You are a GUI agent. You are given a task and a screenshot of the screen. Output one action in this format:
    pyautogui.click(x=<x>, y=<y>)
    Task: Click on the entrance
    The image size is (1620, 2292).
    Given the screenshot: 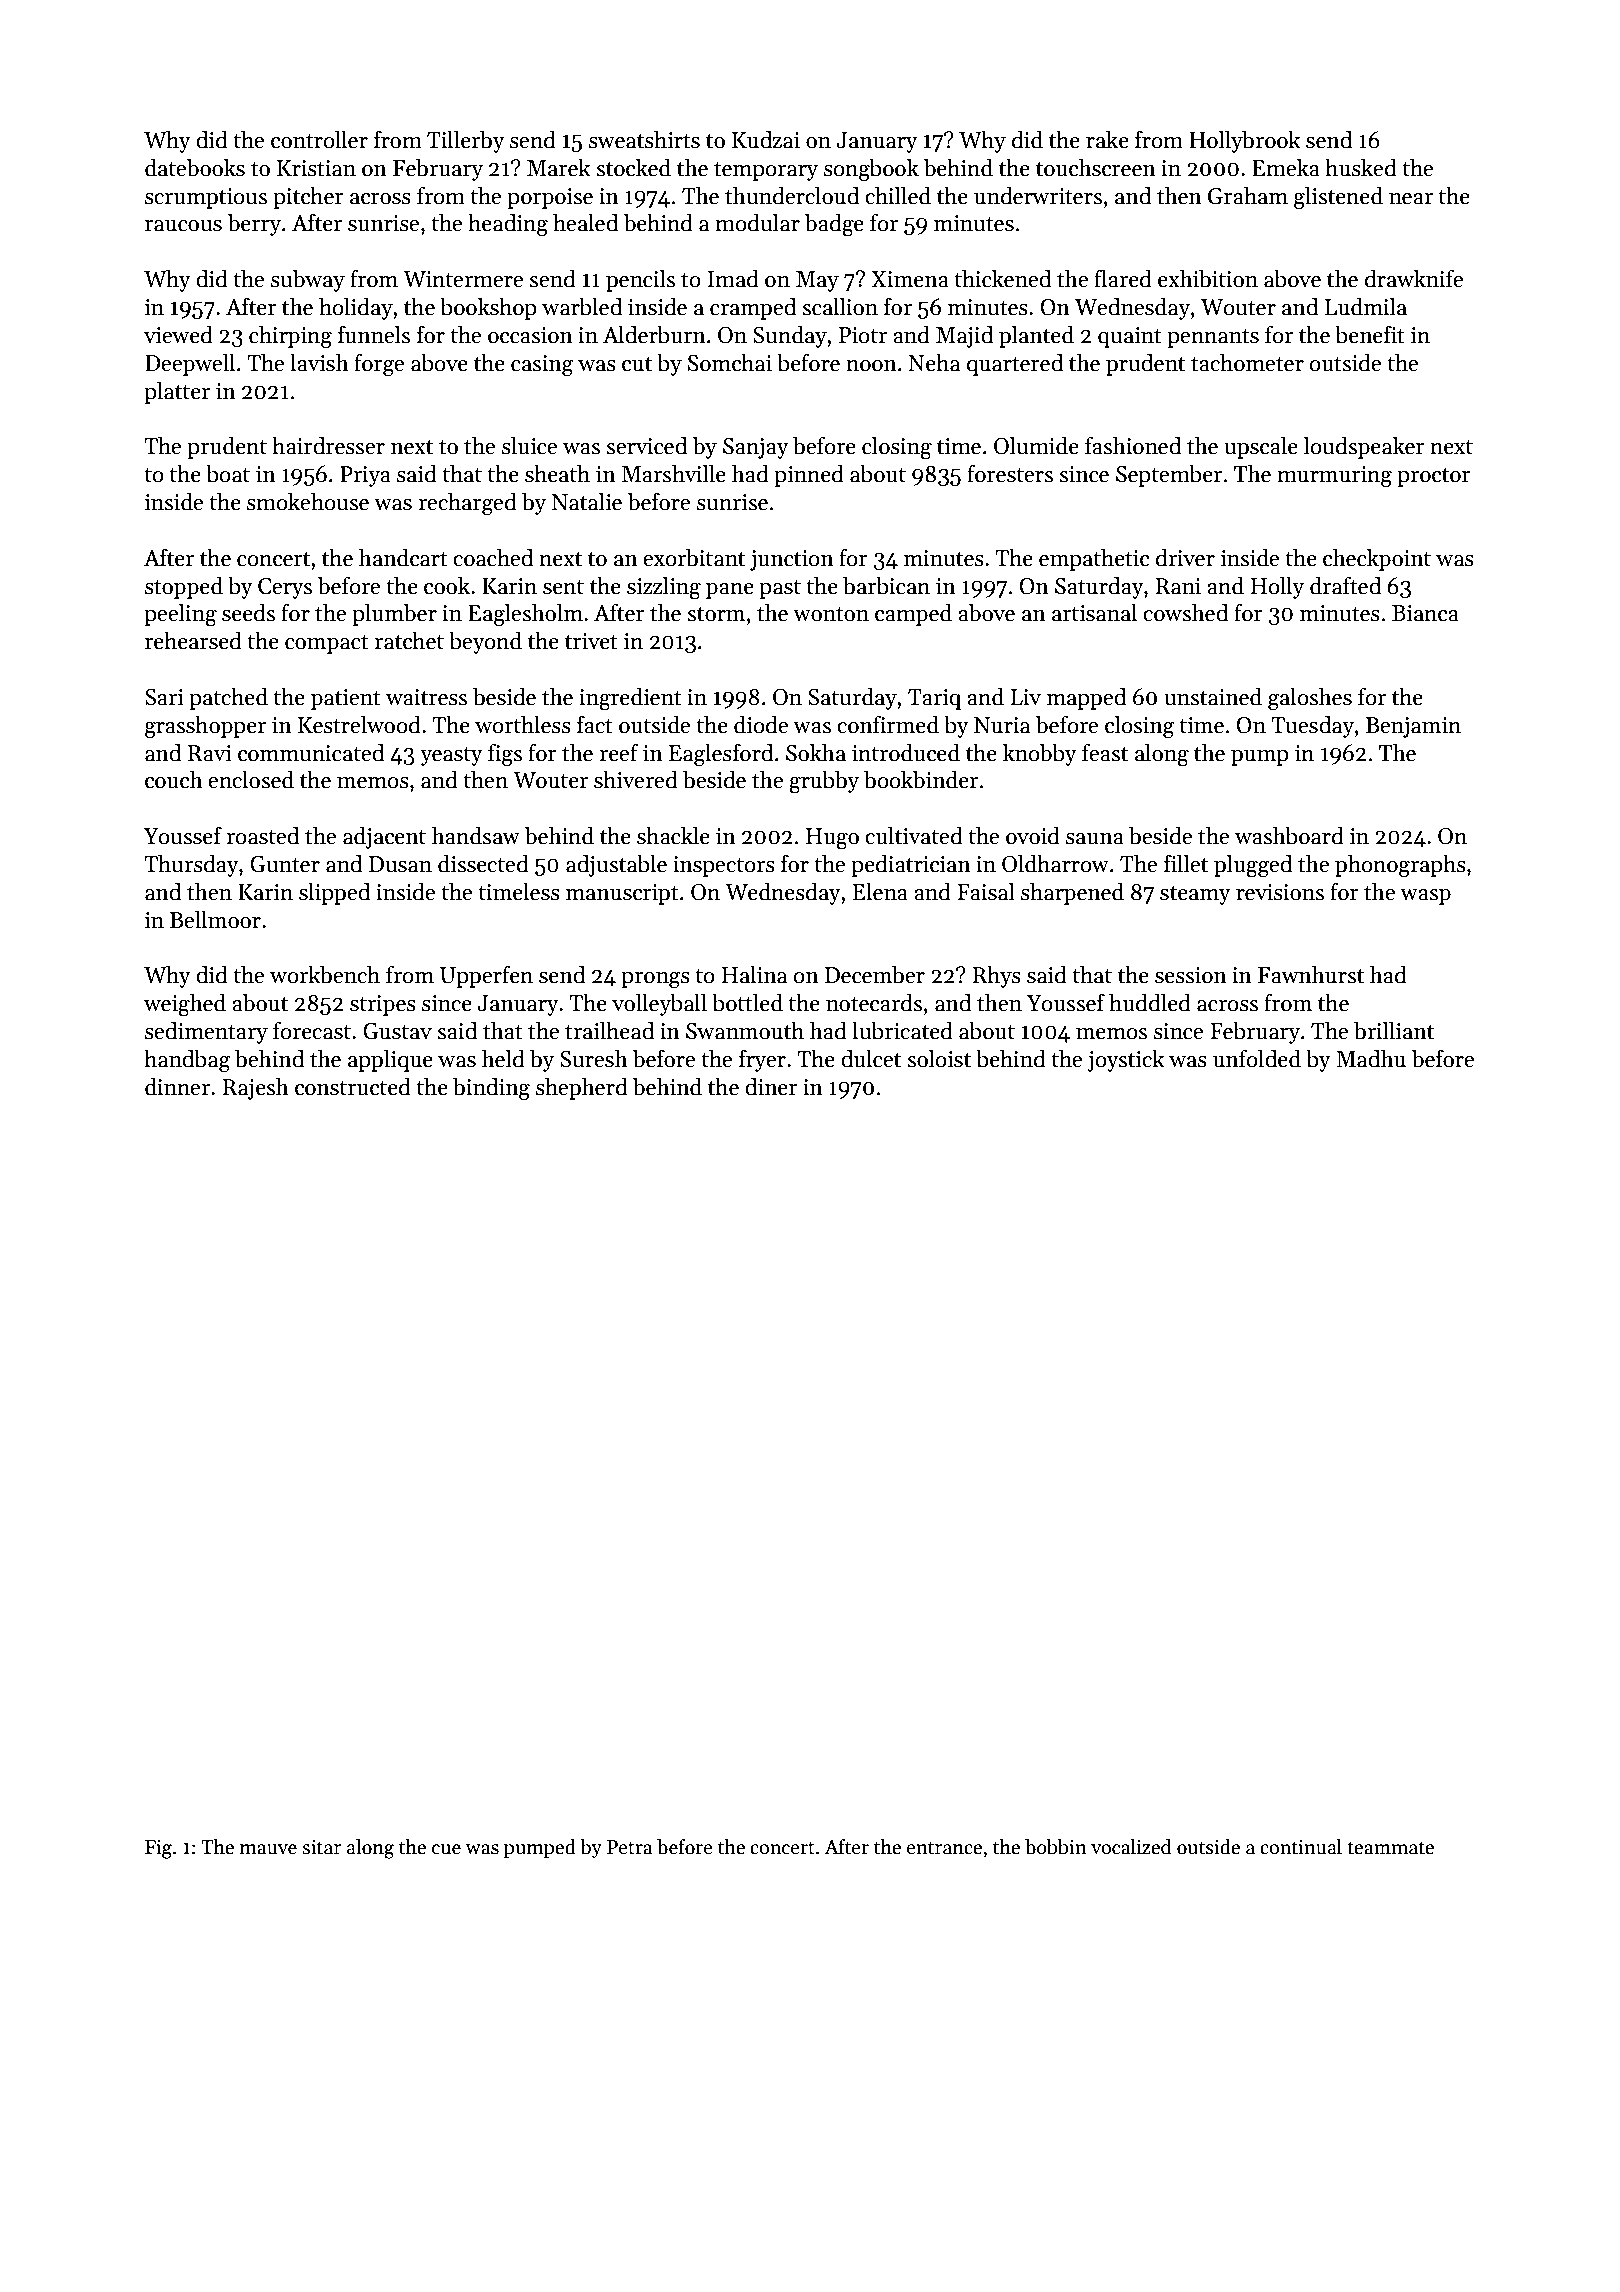 What is the action you would take?
    pyautogui.click(x=944, y=1848)
